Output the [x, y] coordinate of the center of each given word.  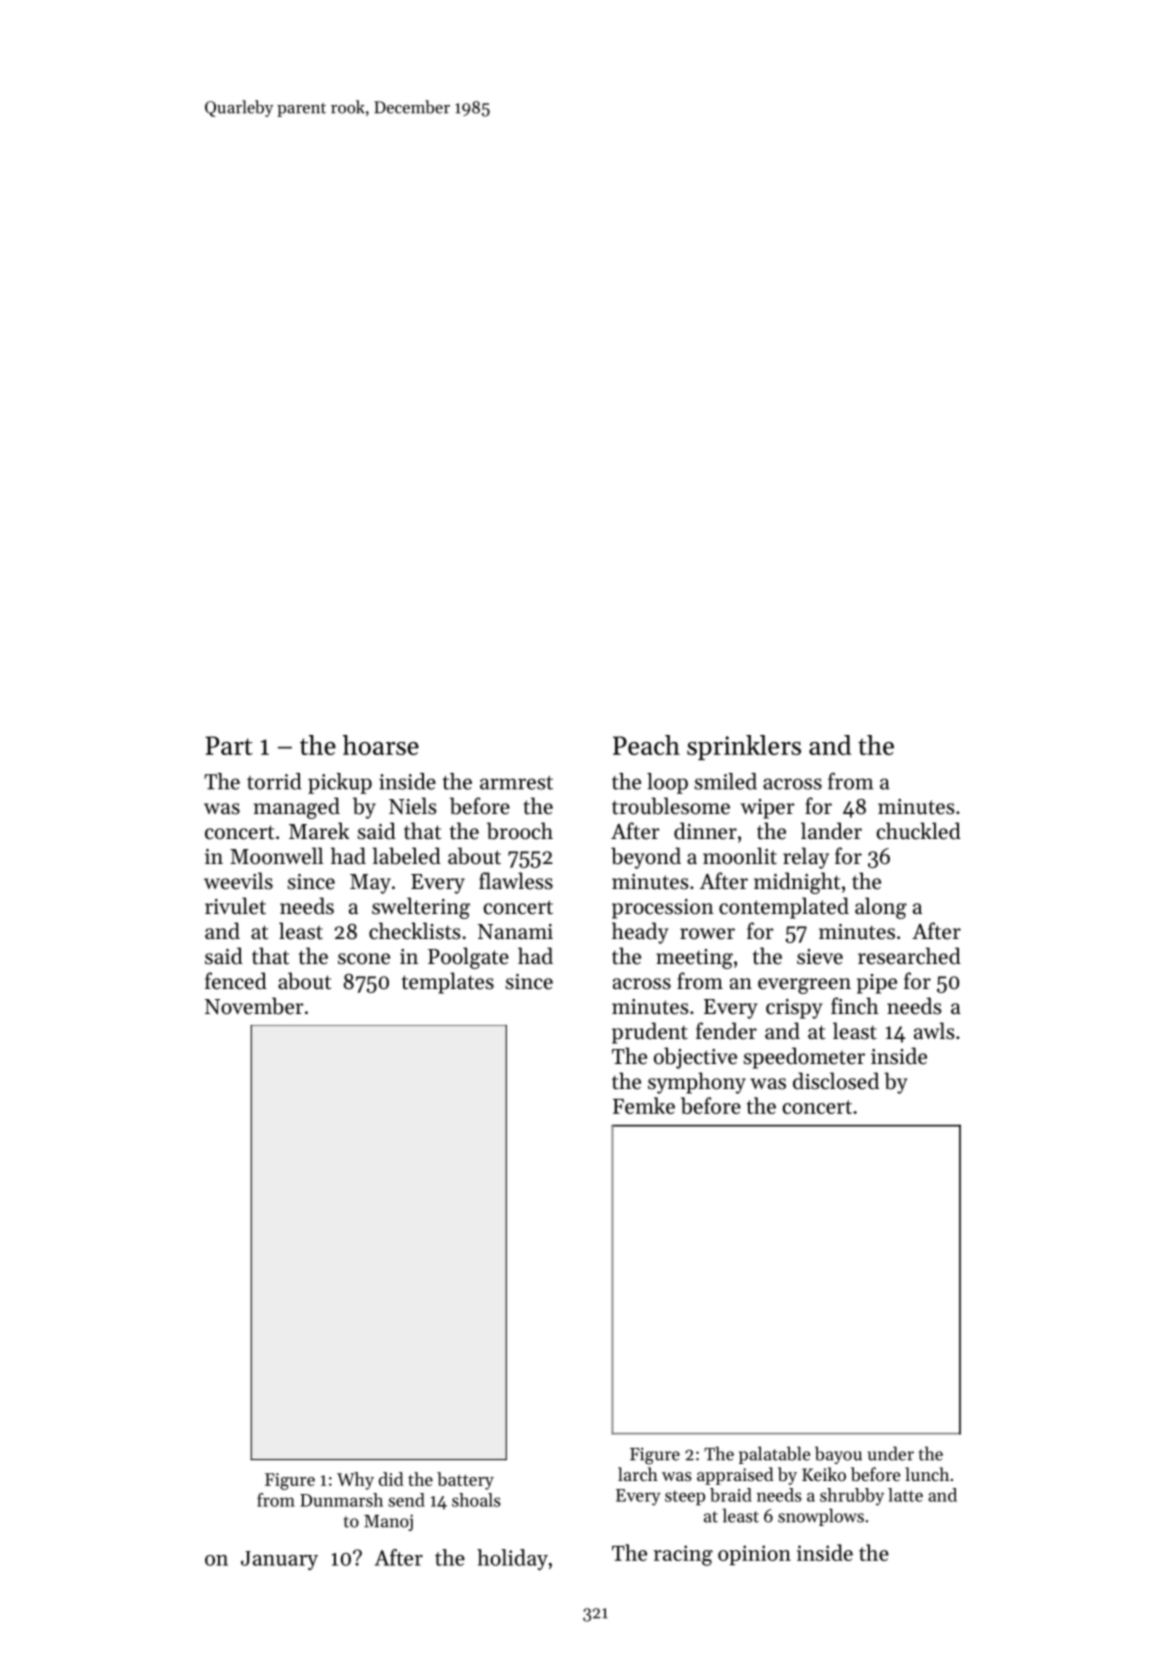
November [254, 1006]
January [279, 1560]
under [891, 1453]
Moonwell [276, 856]
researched [909, 956]
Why [355, 1481]
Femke [644, 1105]
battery [465, 1481]
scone [364, 959]
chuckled [918, 831]
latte [905, 1495]
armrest [516, 783]
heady [640, 933]
